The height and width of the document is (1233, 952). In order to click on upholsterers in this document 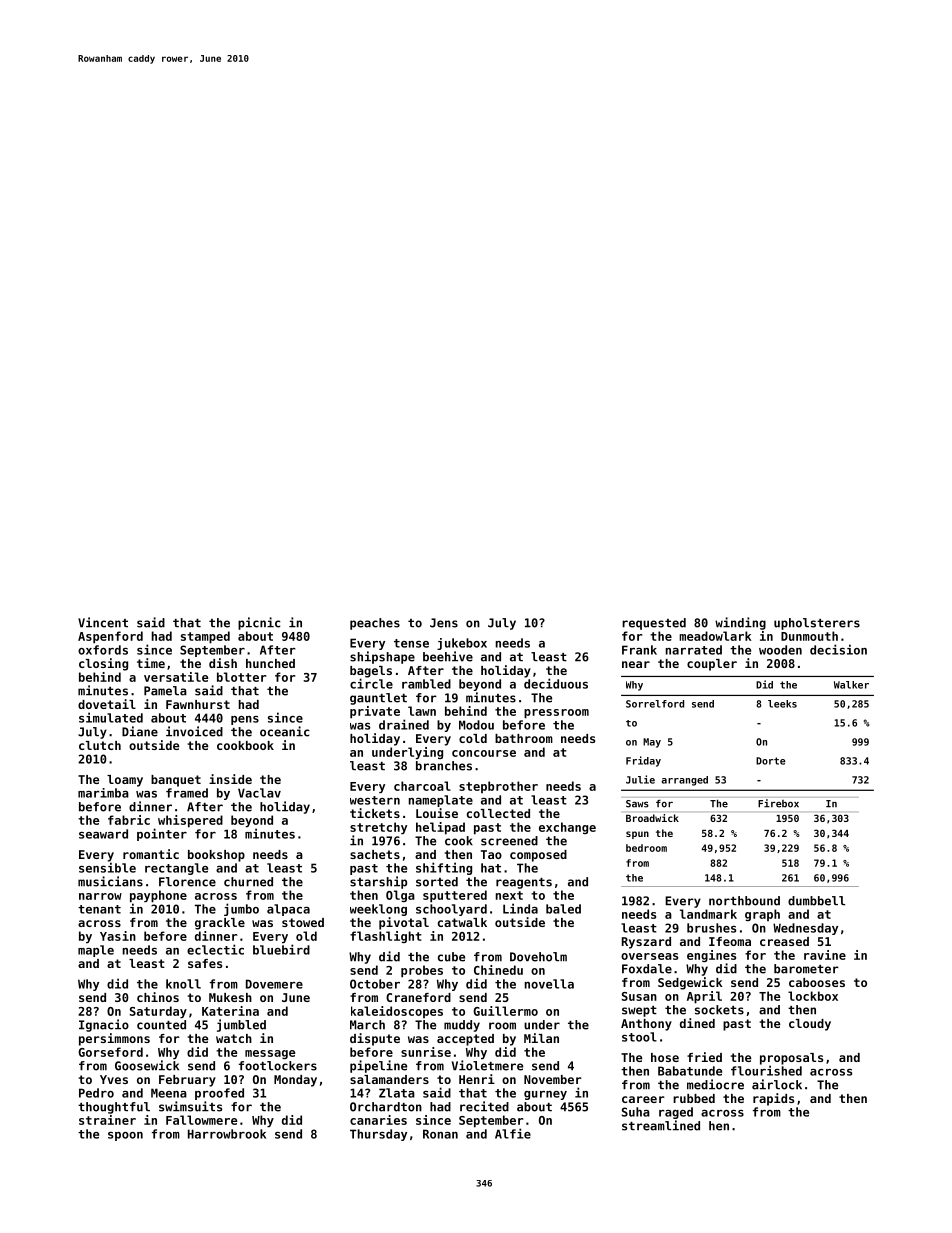, I will do `click(817, 624)`.
